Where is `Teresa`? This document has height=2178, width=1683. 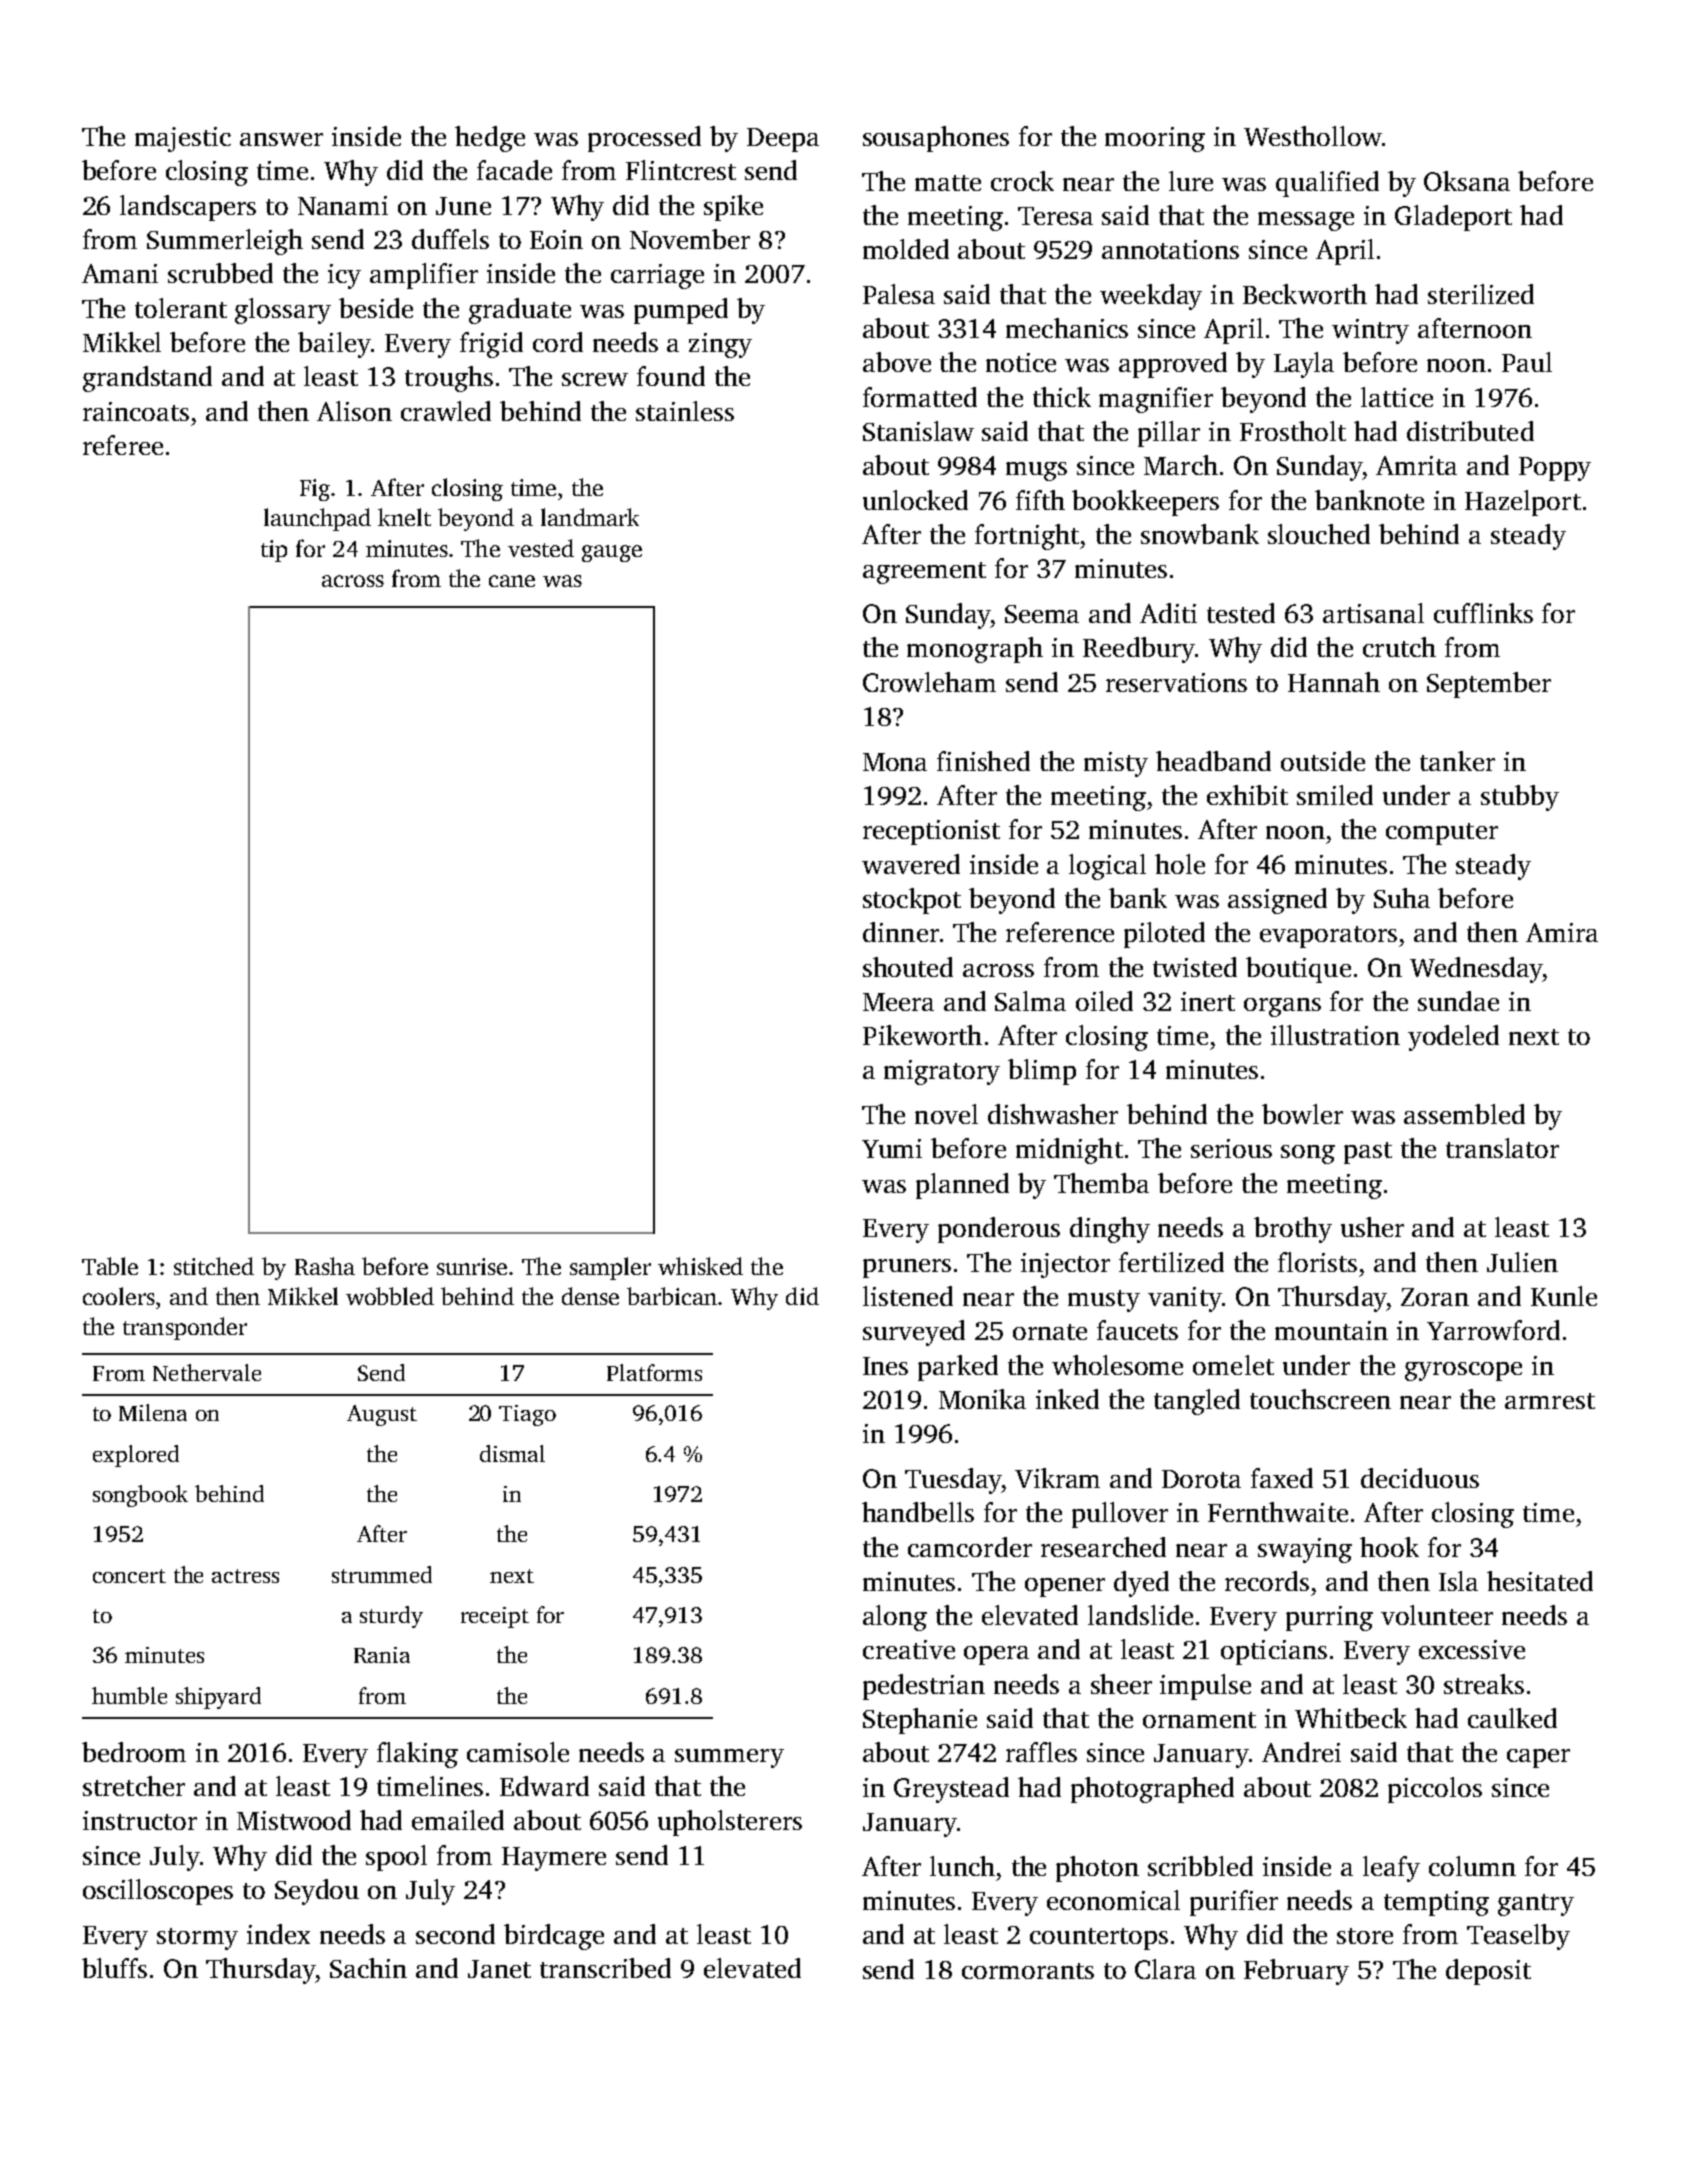
Teresa is located at coordinates (1055, 216).
